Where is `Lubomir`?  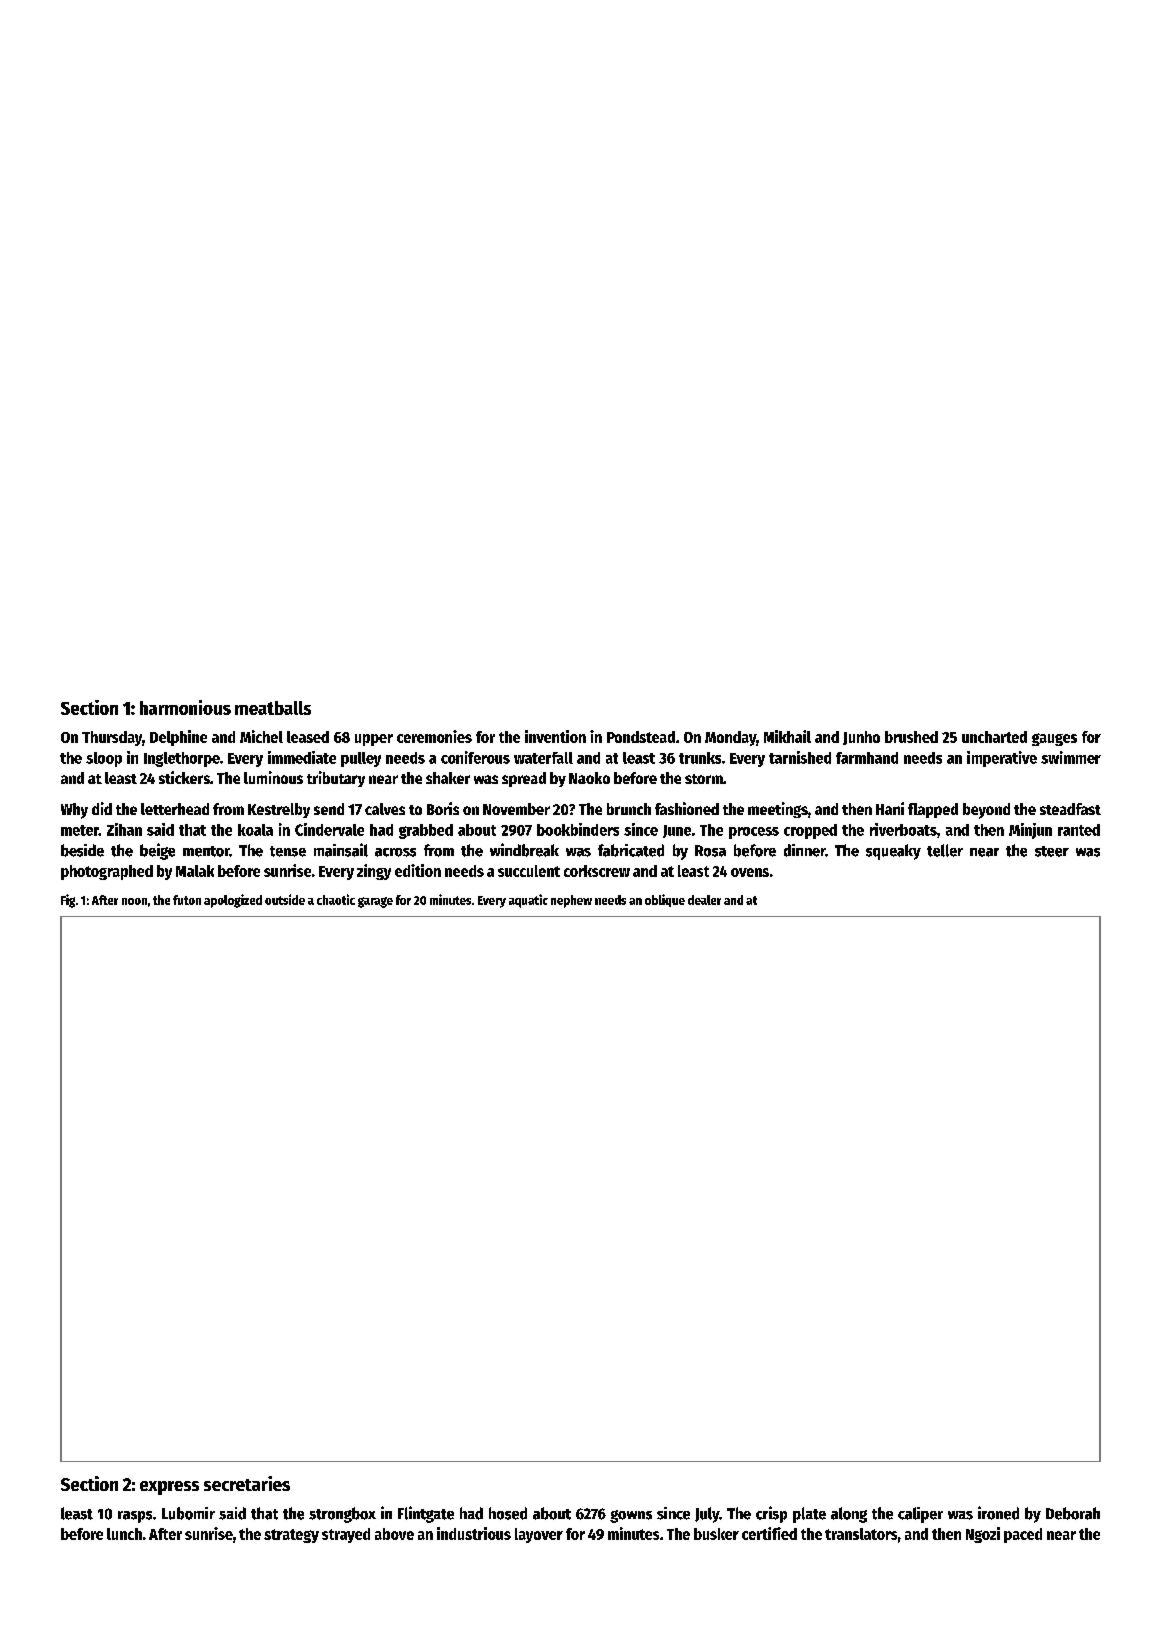 Lubomir is located at coordinates (188, 1513).
